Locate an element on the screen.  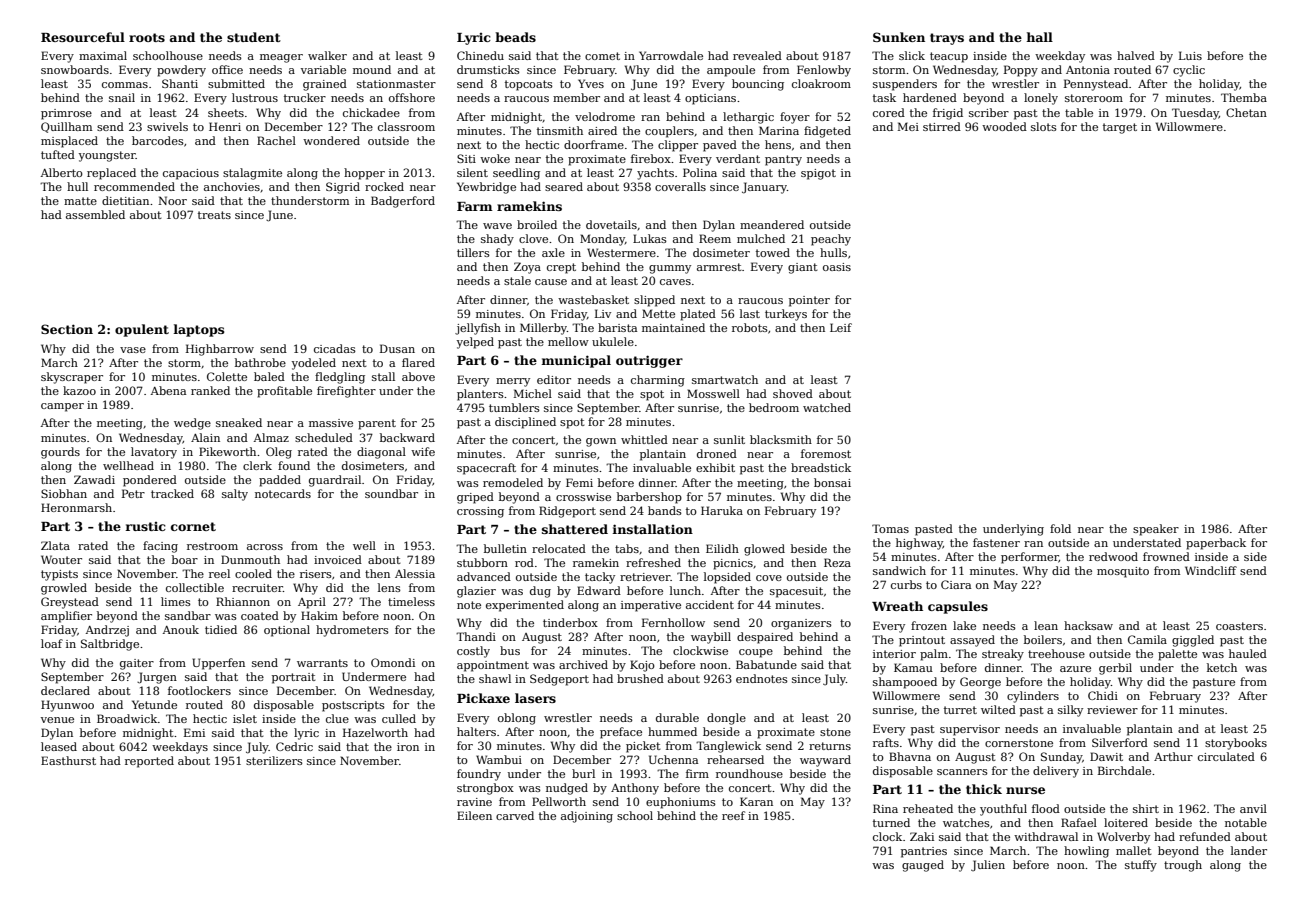
carved is located at coordinates (515, 815).
